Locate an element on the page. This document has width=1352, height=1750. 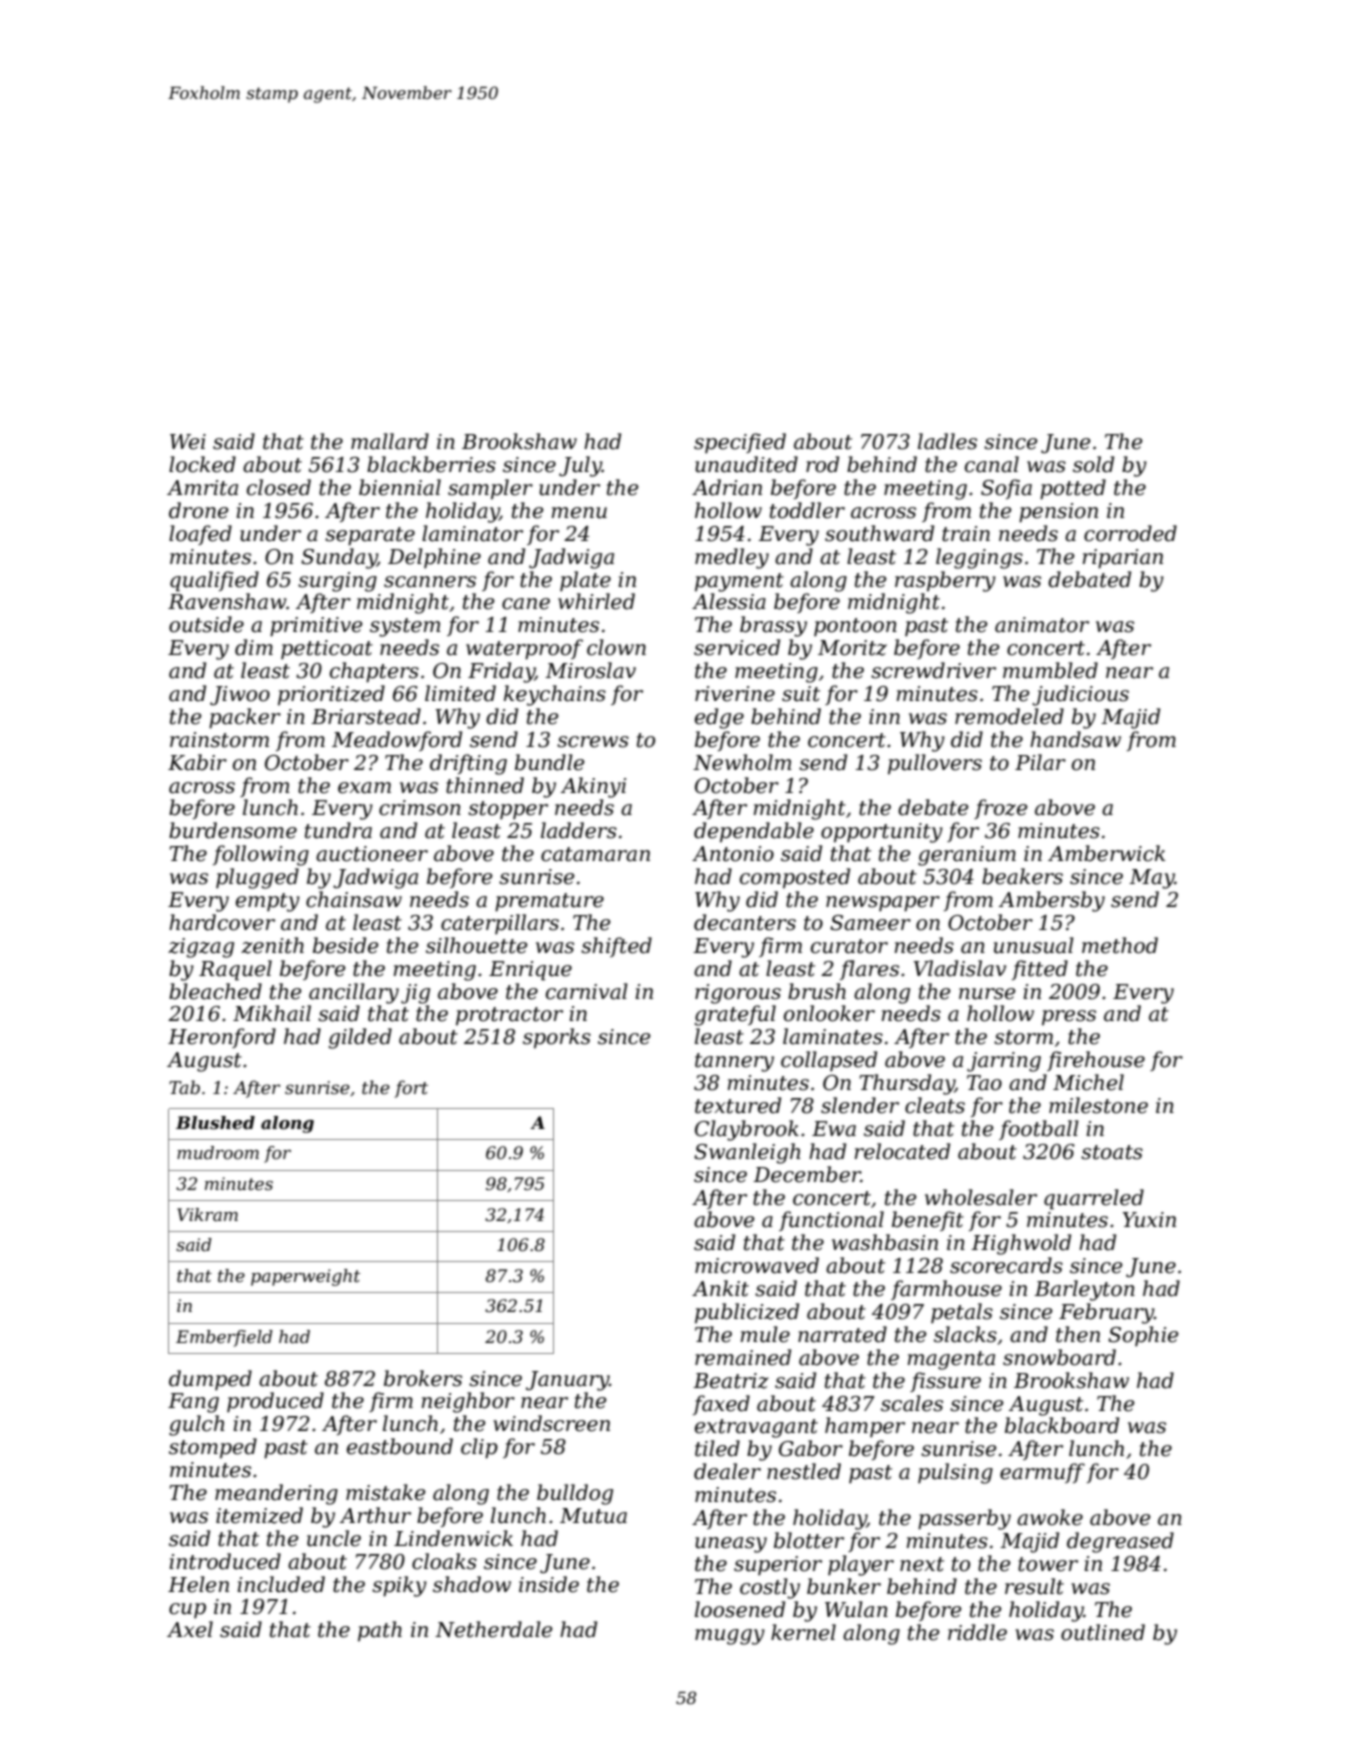
handsaw is located at coordinates (1075, 739).
